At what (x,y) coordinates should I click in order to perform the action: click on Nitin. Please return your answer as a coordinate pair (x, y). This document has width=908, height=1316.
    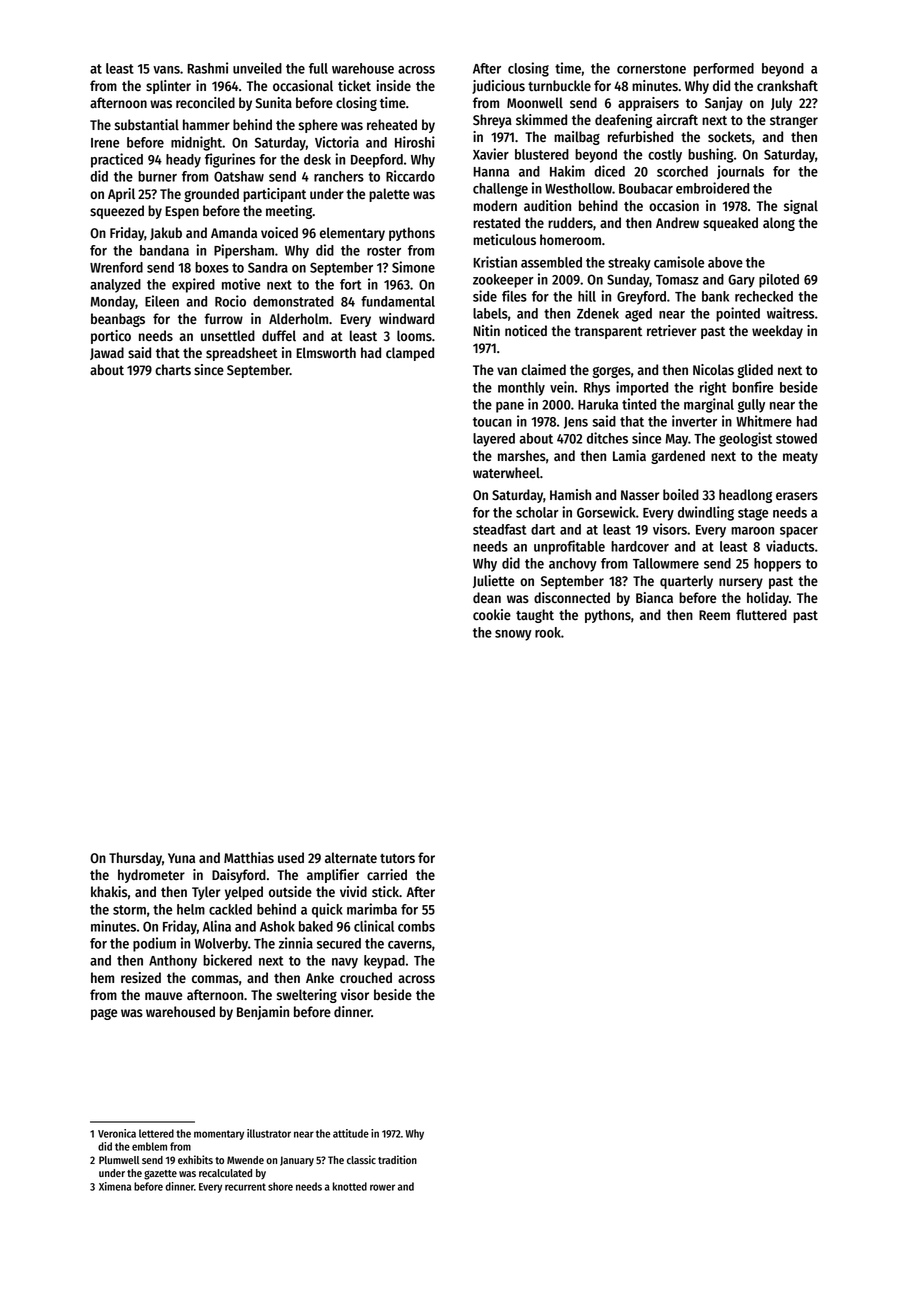
    Looking at the image, I should click on (486, 330).
